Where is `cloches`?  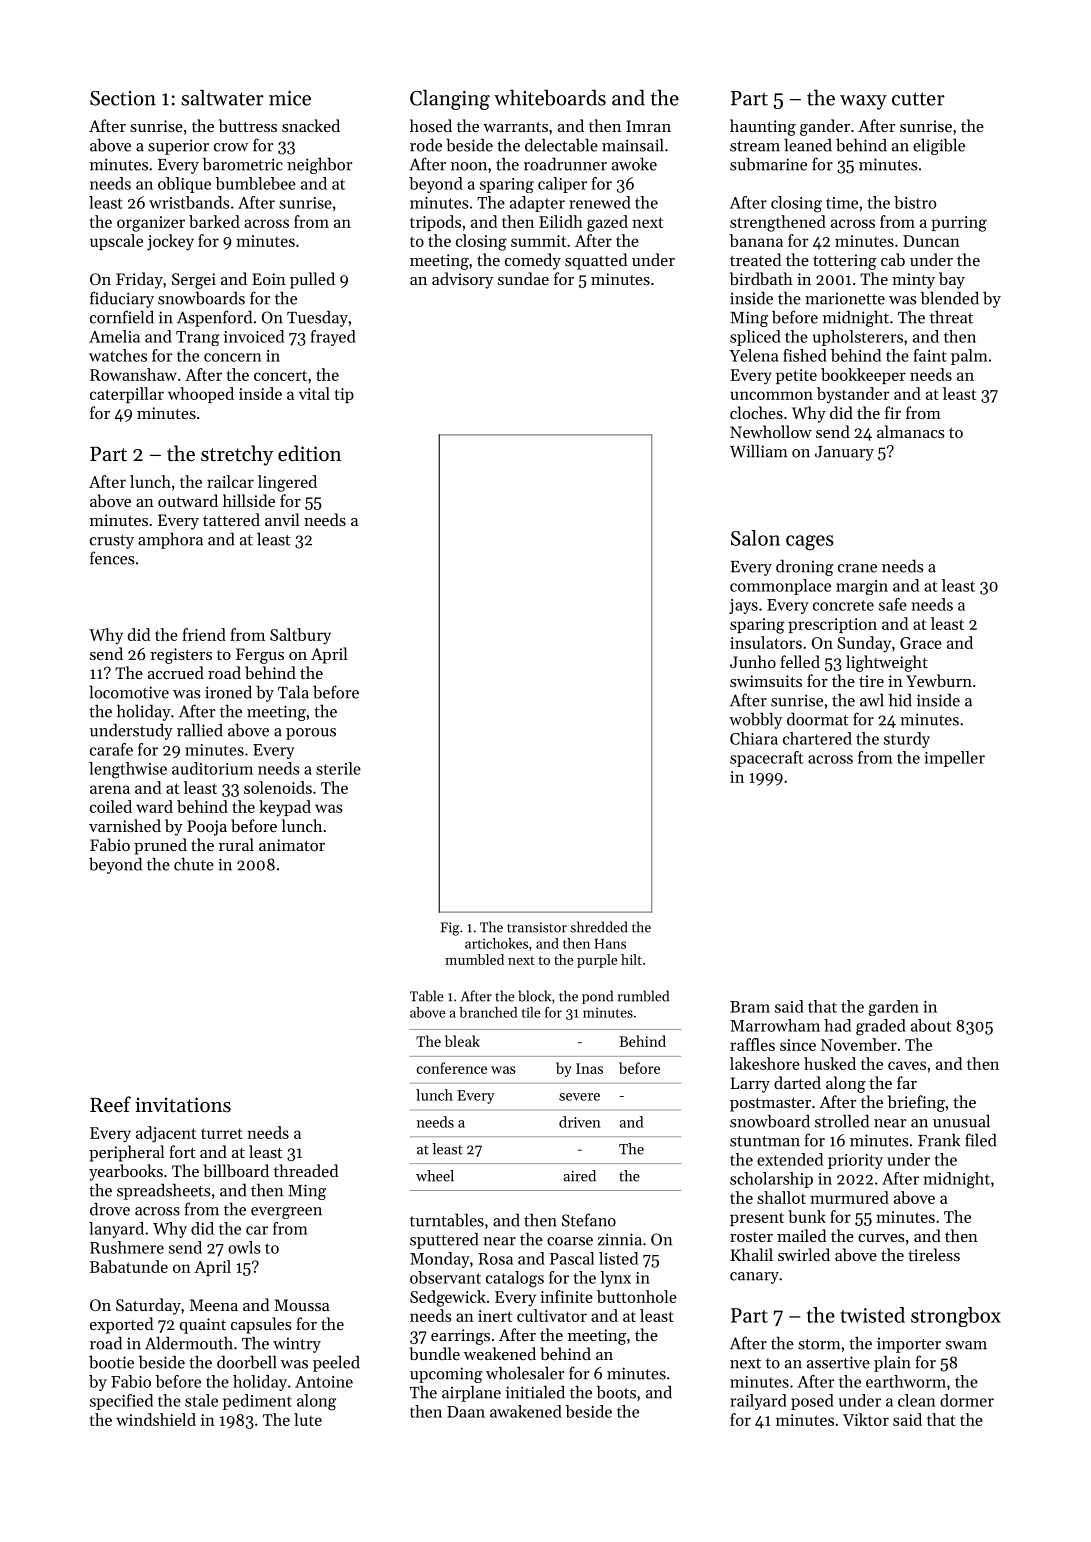
cloches is located at coordinates (756, 412).
